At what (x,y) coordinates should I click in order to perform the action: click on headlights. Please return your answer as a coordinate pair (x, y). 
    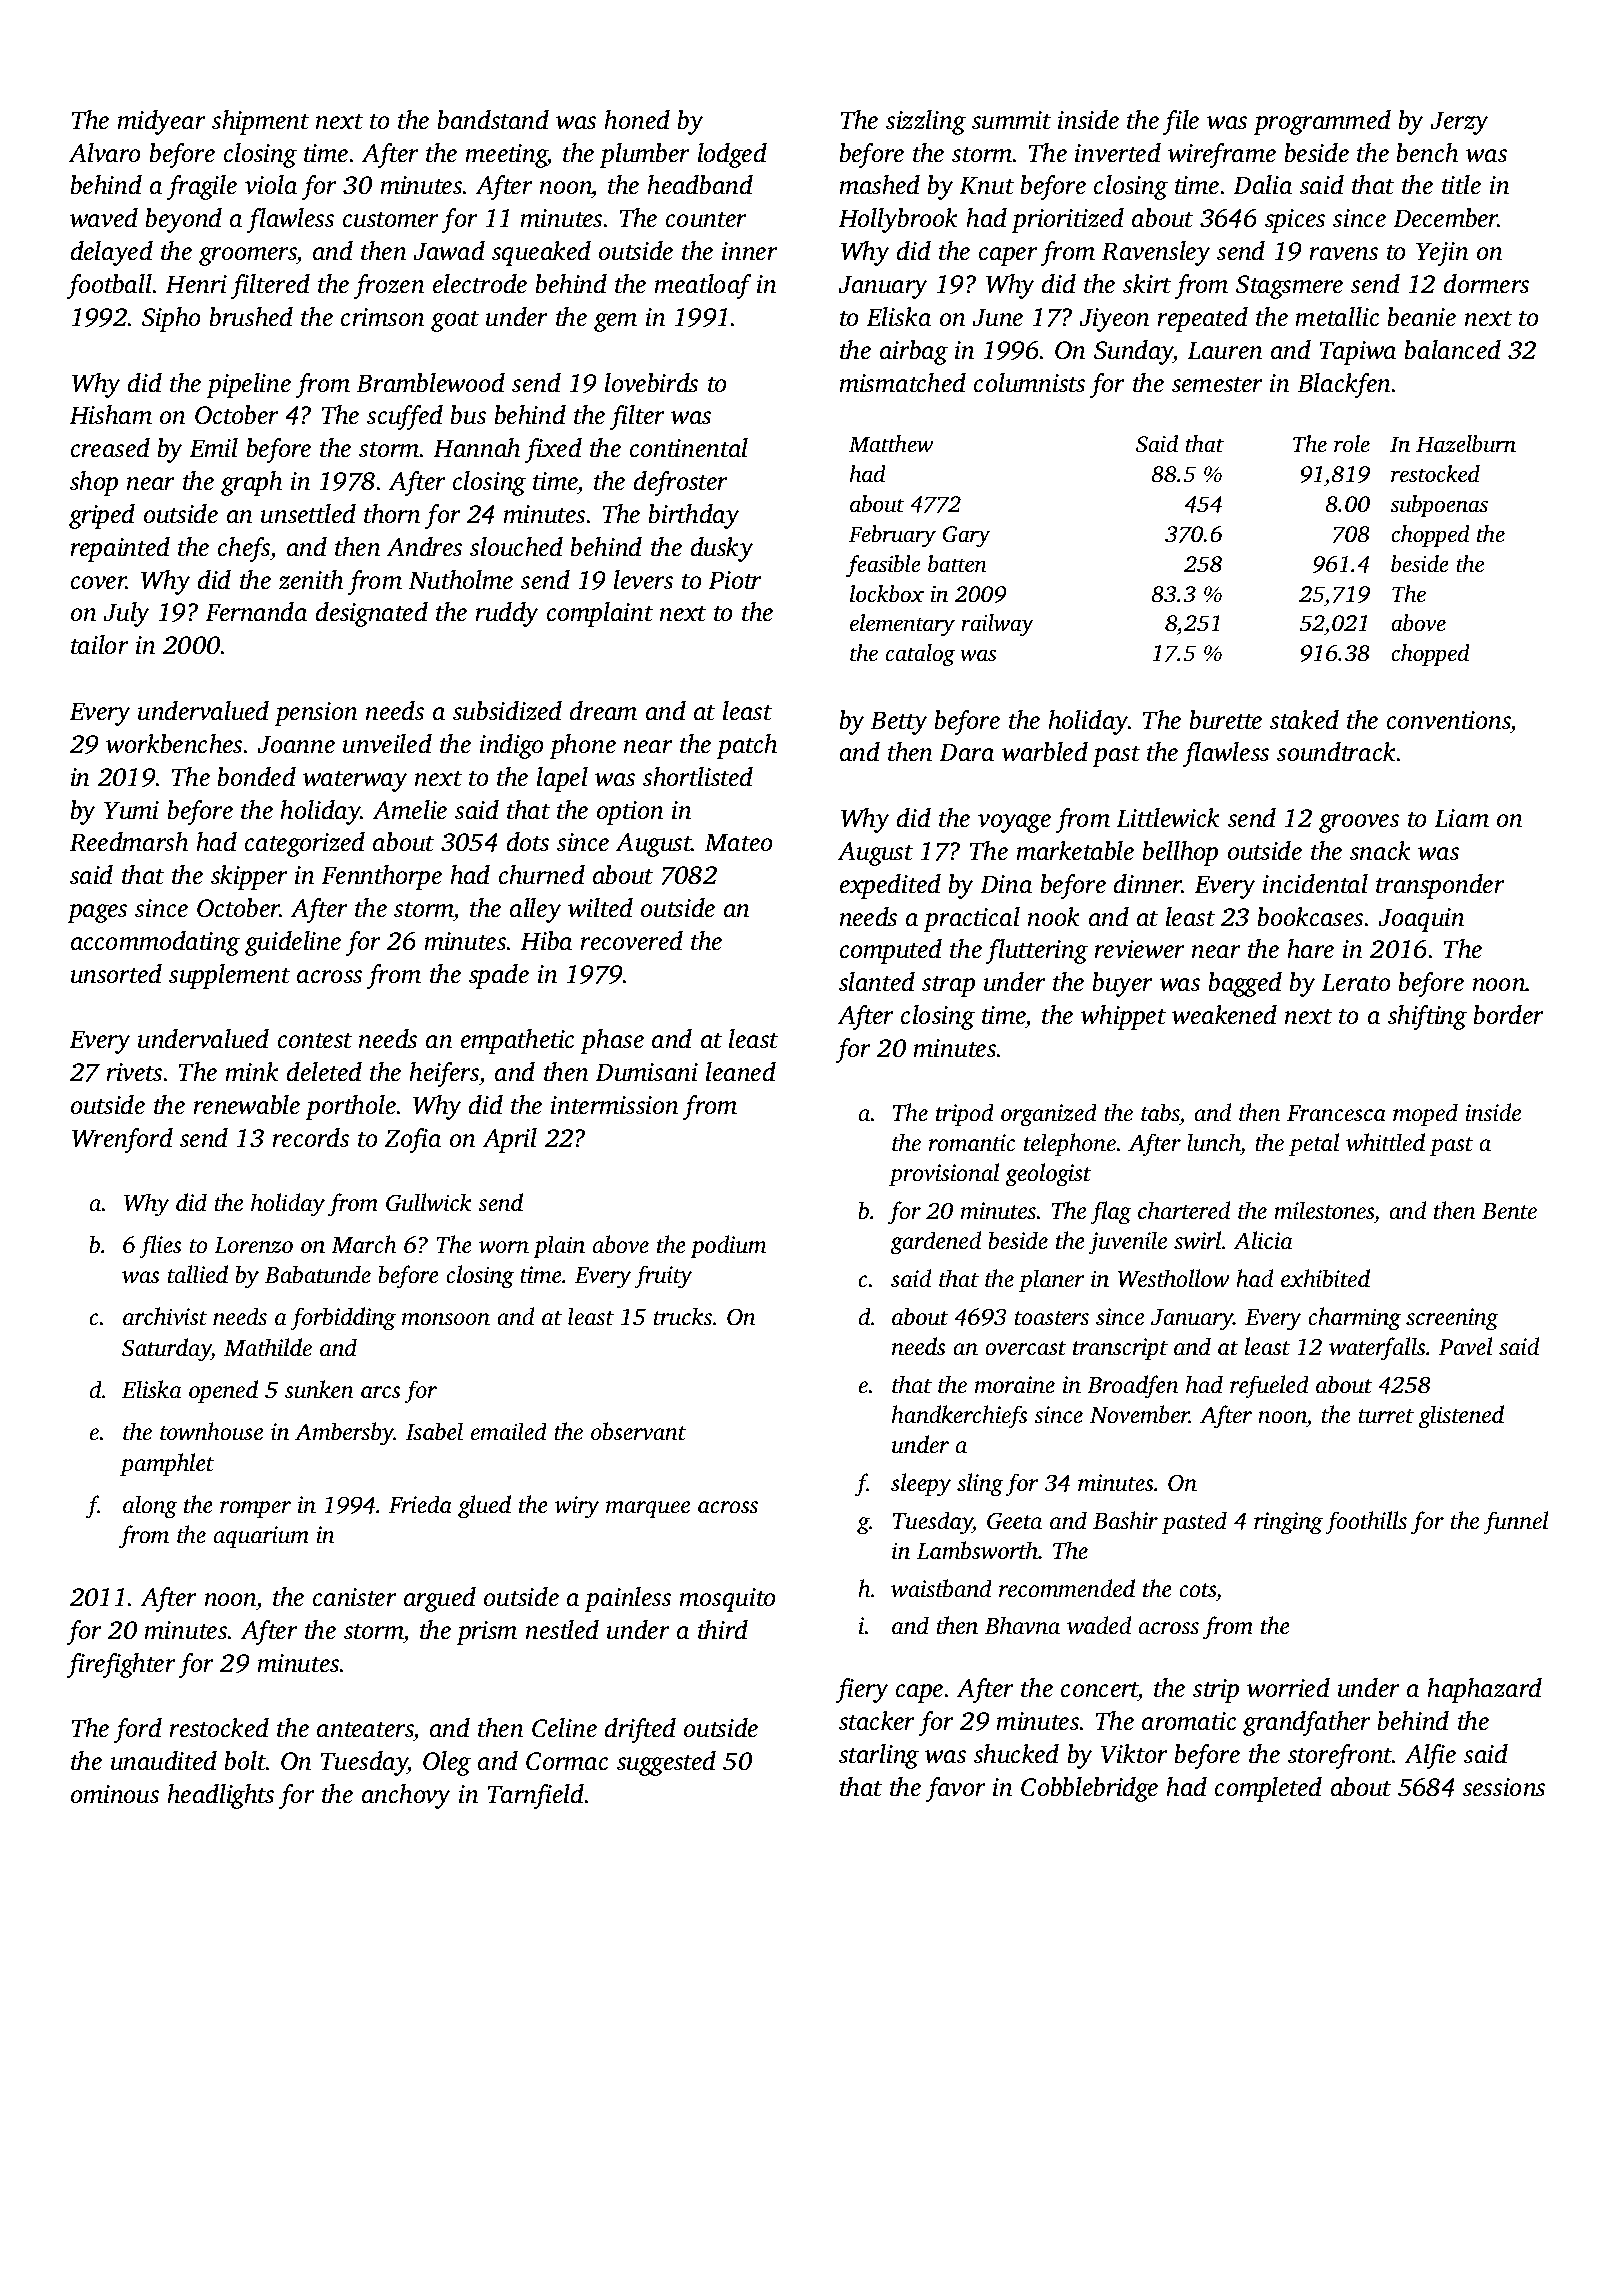
    Looking at the image, I should click on (220, 1796).
